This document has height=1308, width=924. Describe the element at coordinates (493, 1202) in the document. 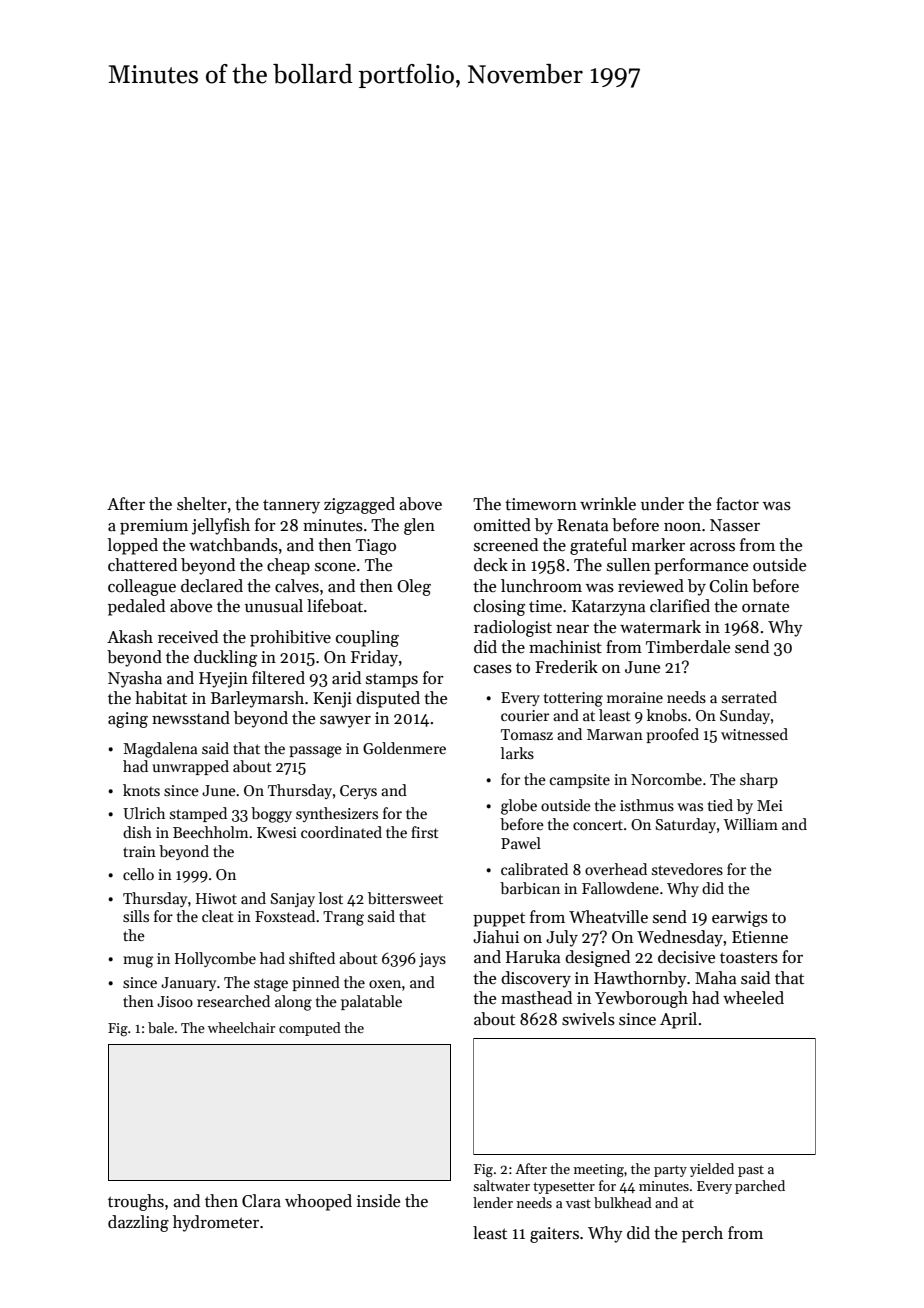

I see `lender` at that location.
